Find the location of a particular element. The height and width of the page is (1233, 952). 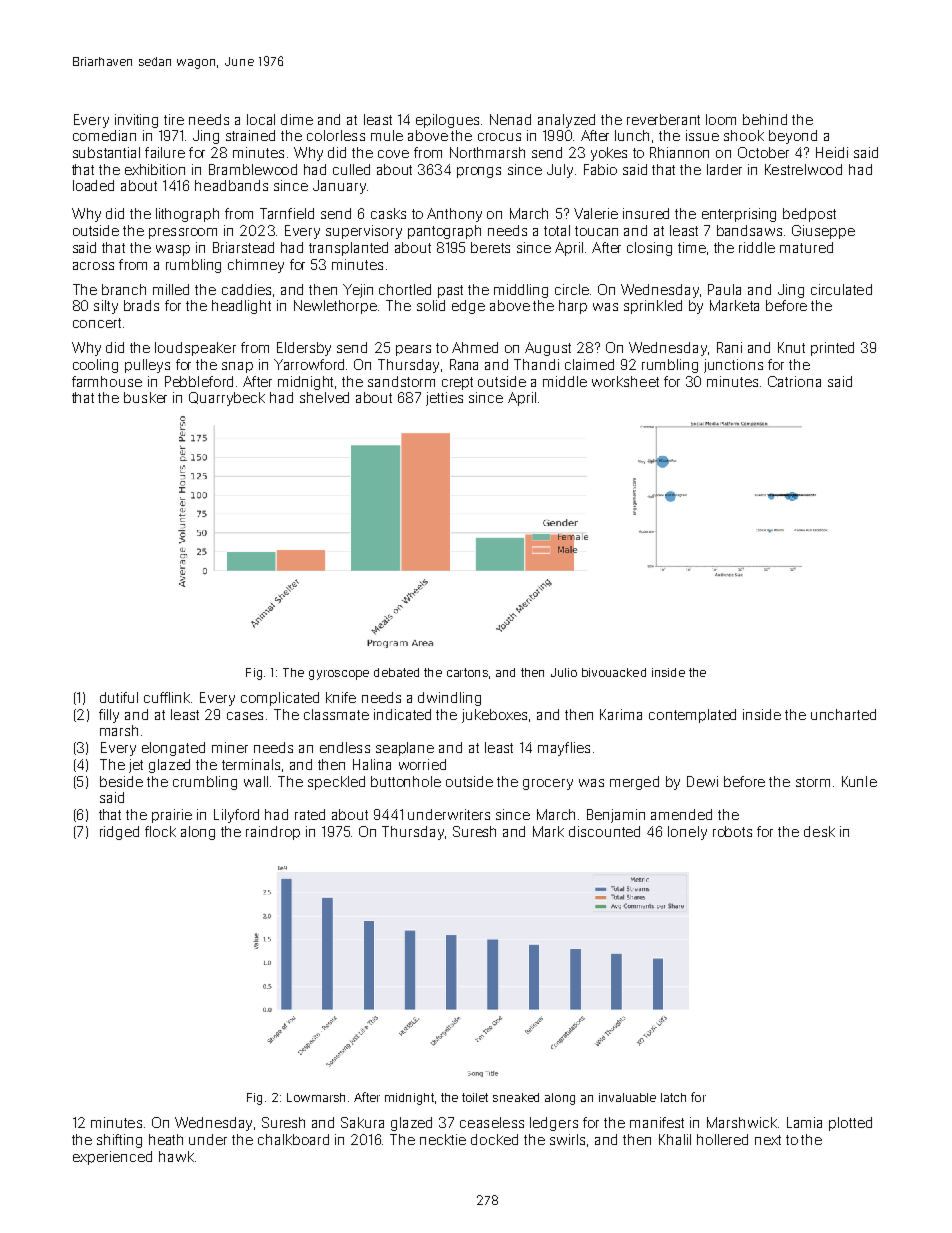

epilogues is located at coordinates (447, 121).
